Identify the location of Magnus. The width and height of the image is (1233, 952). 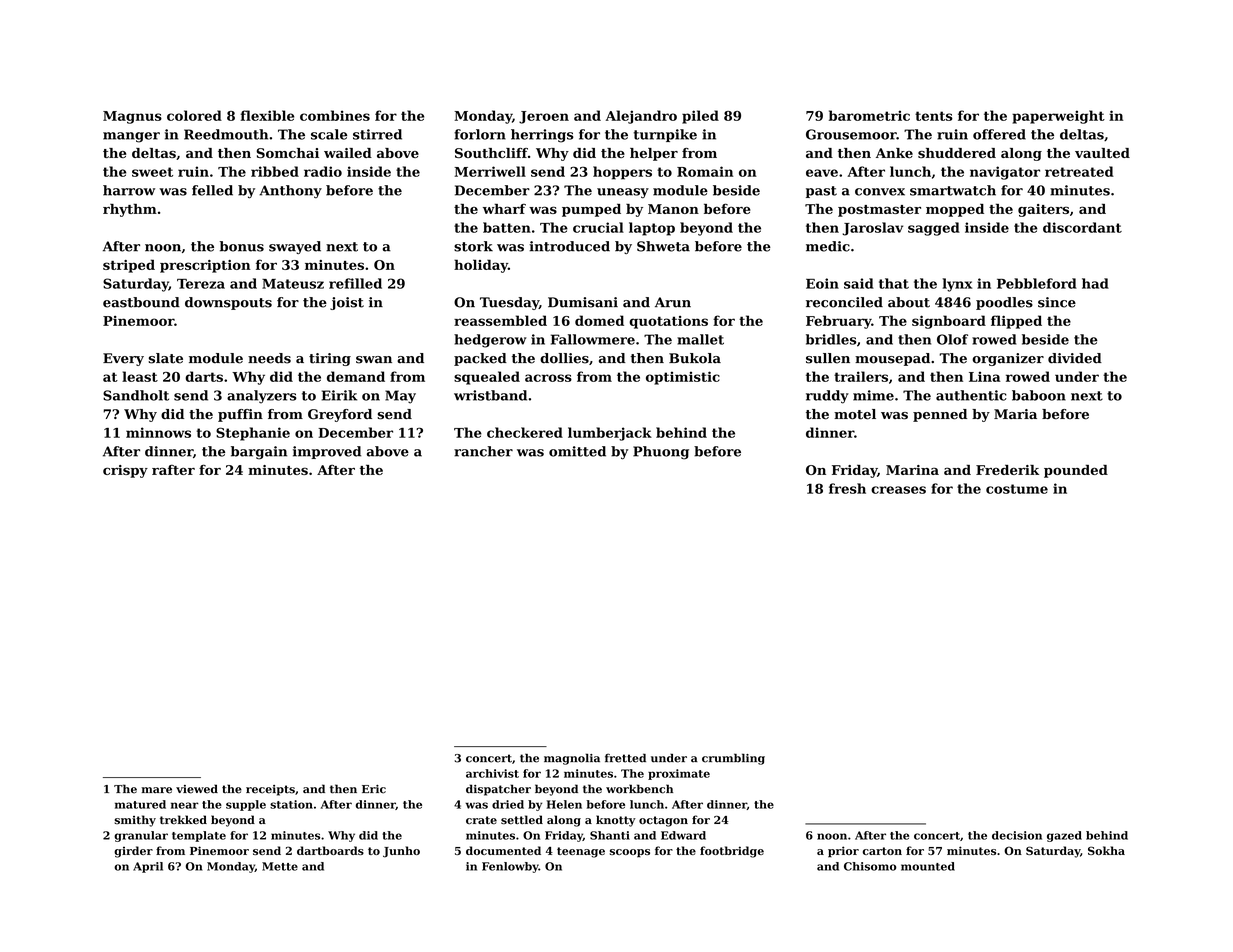
(132, 117).
